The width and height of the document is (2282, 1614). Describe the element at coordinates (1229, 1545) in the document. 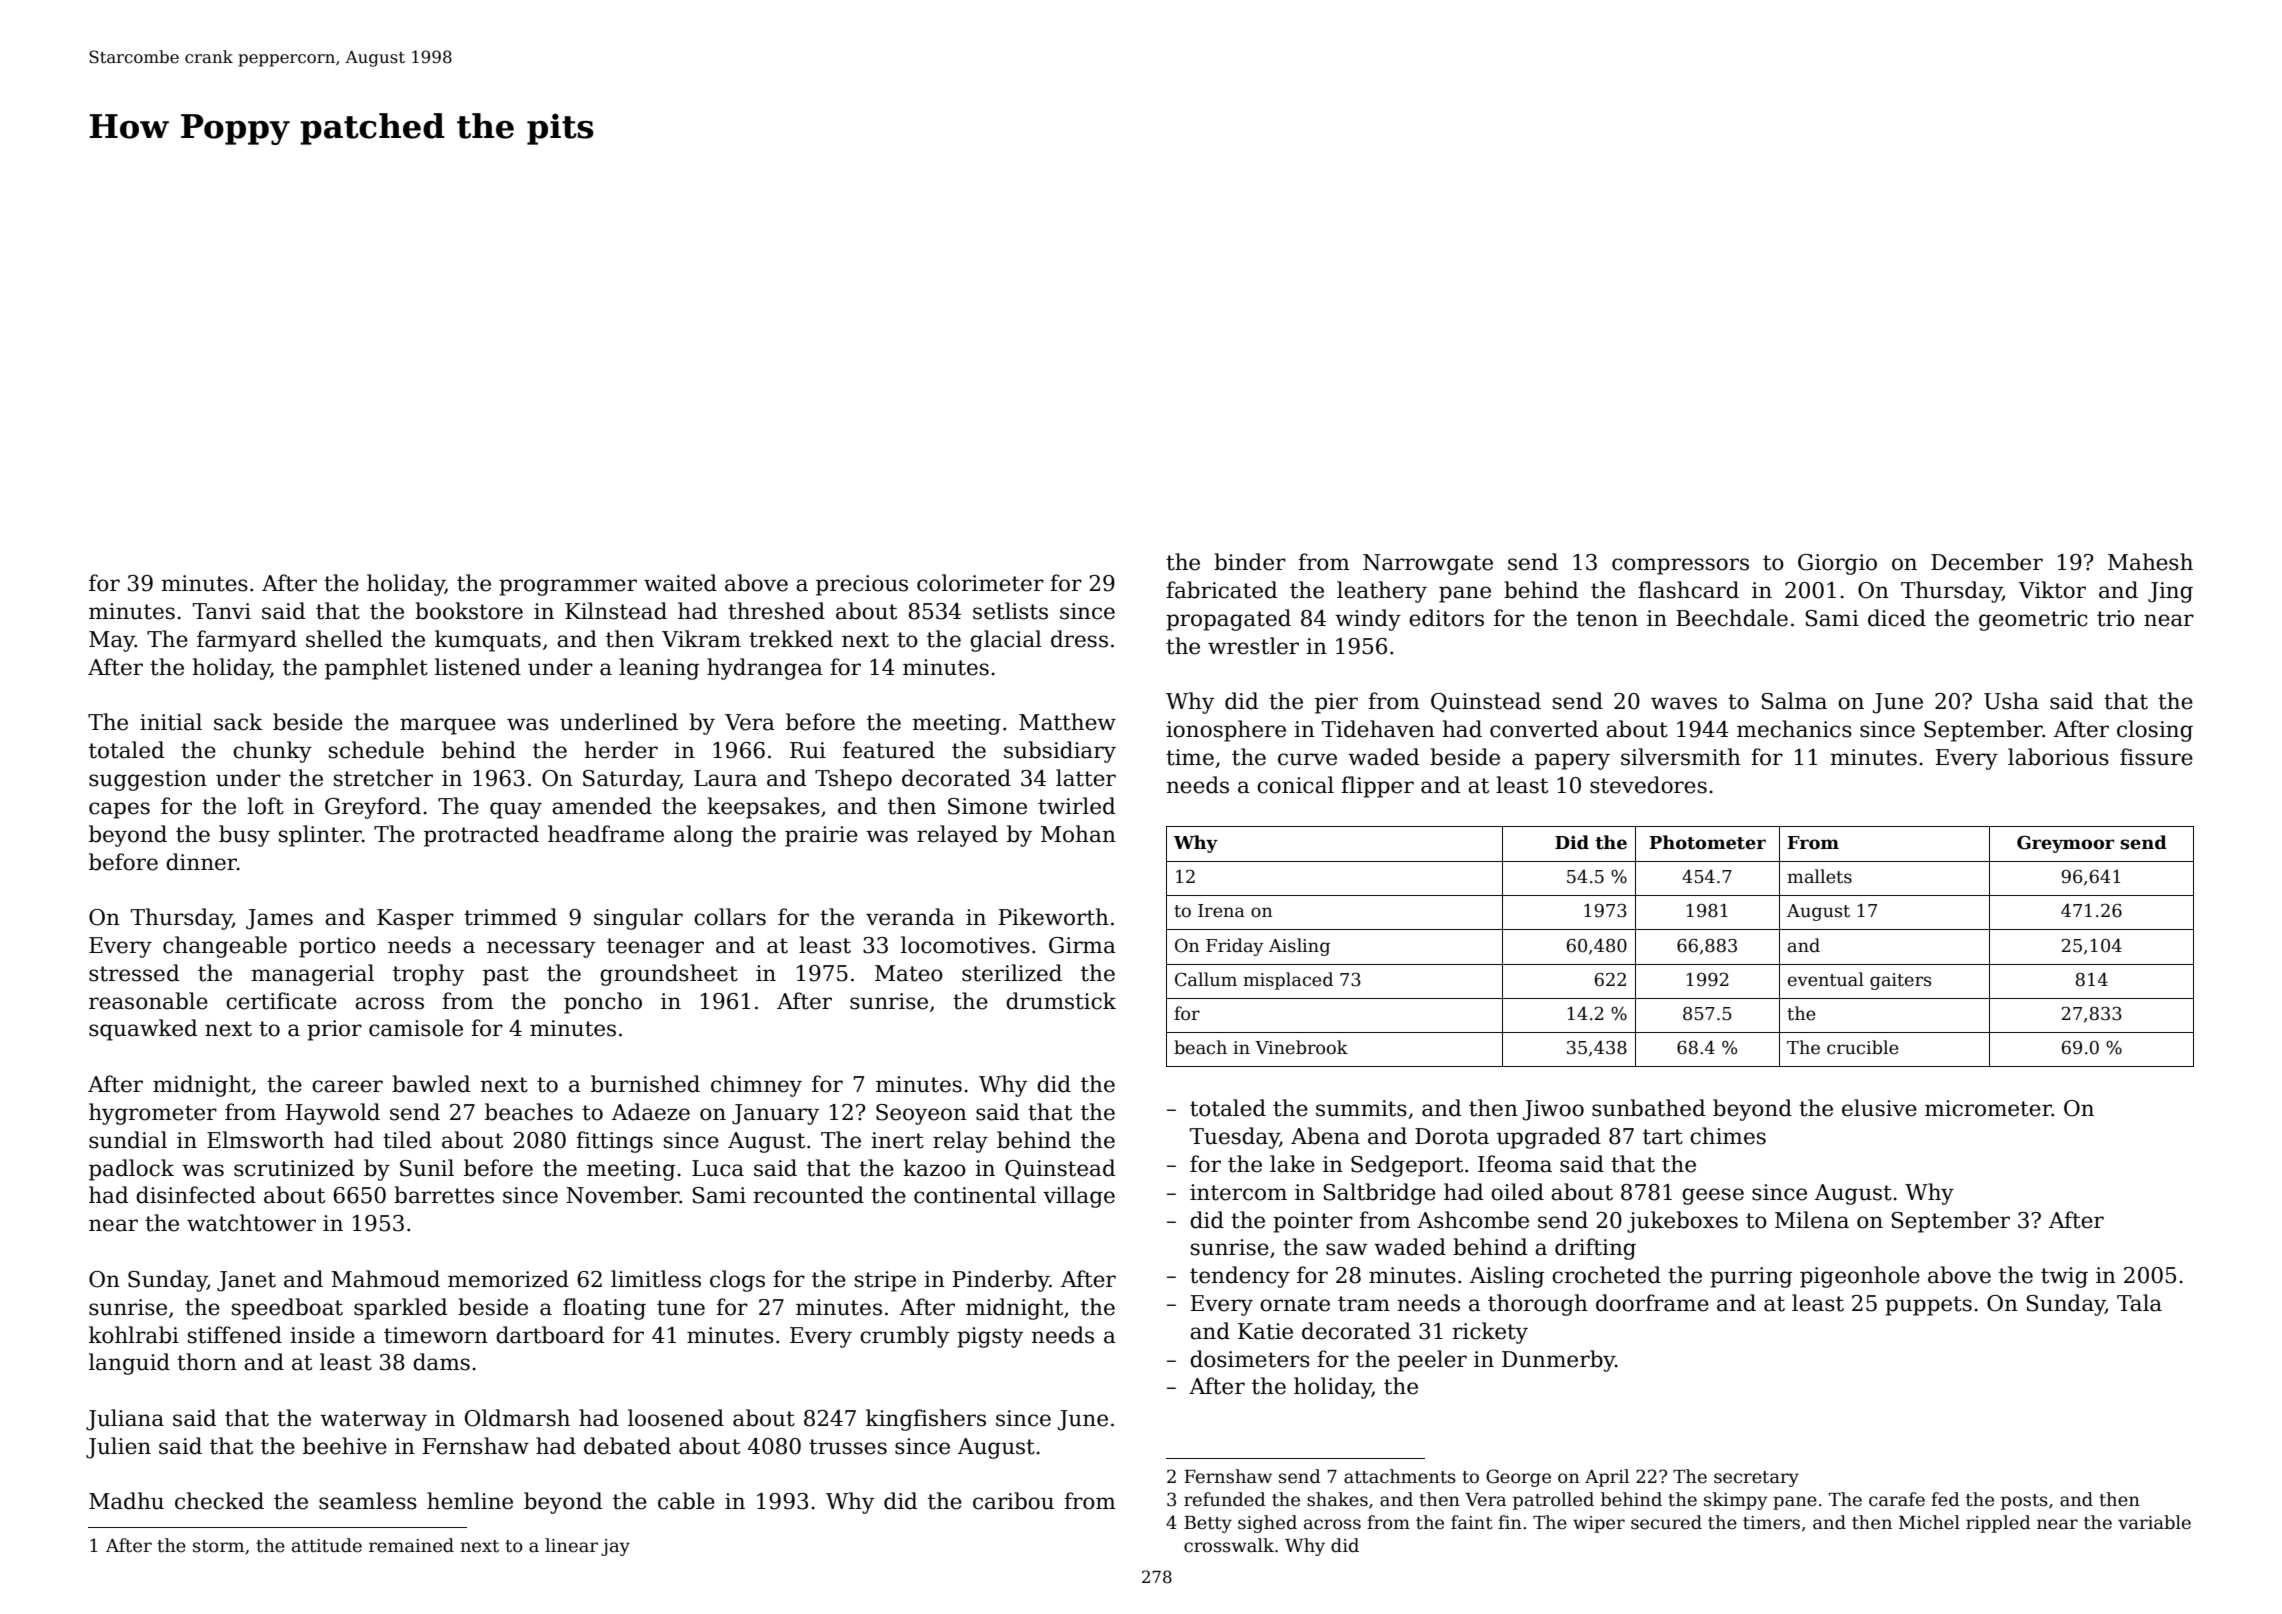

I see `crosswalk` at that location.
